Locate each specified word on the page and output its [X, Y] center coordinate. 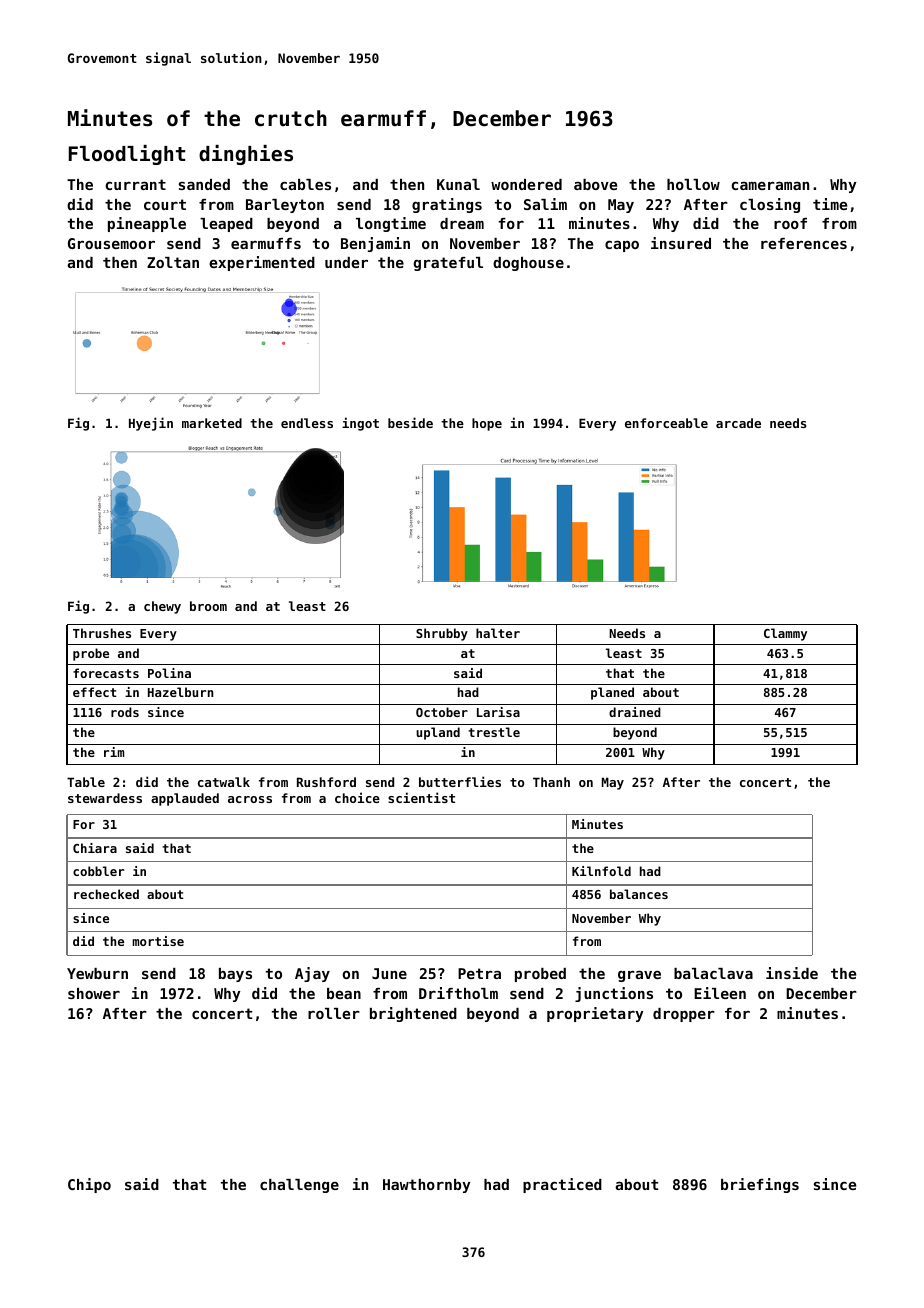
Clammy [785, 634]
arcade [738, 423]
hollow [693, 184]
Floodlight [127, 155]
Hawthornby [427, 1186]
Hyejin [151, 424]
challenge [299, 1186]
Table [86, 782]
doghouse [528, 264]
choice [357, 797]
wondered [526, 184]
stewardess [105, 798]
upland [438, 733]
